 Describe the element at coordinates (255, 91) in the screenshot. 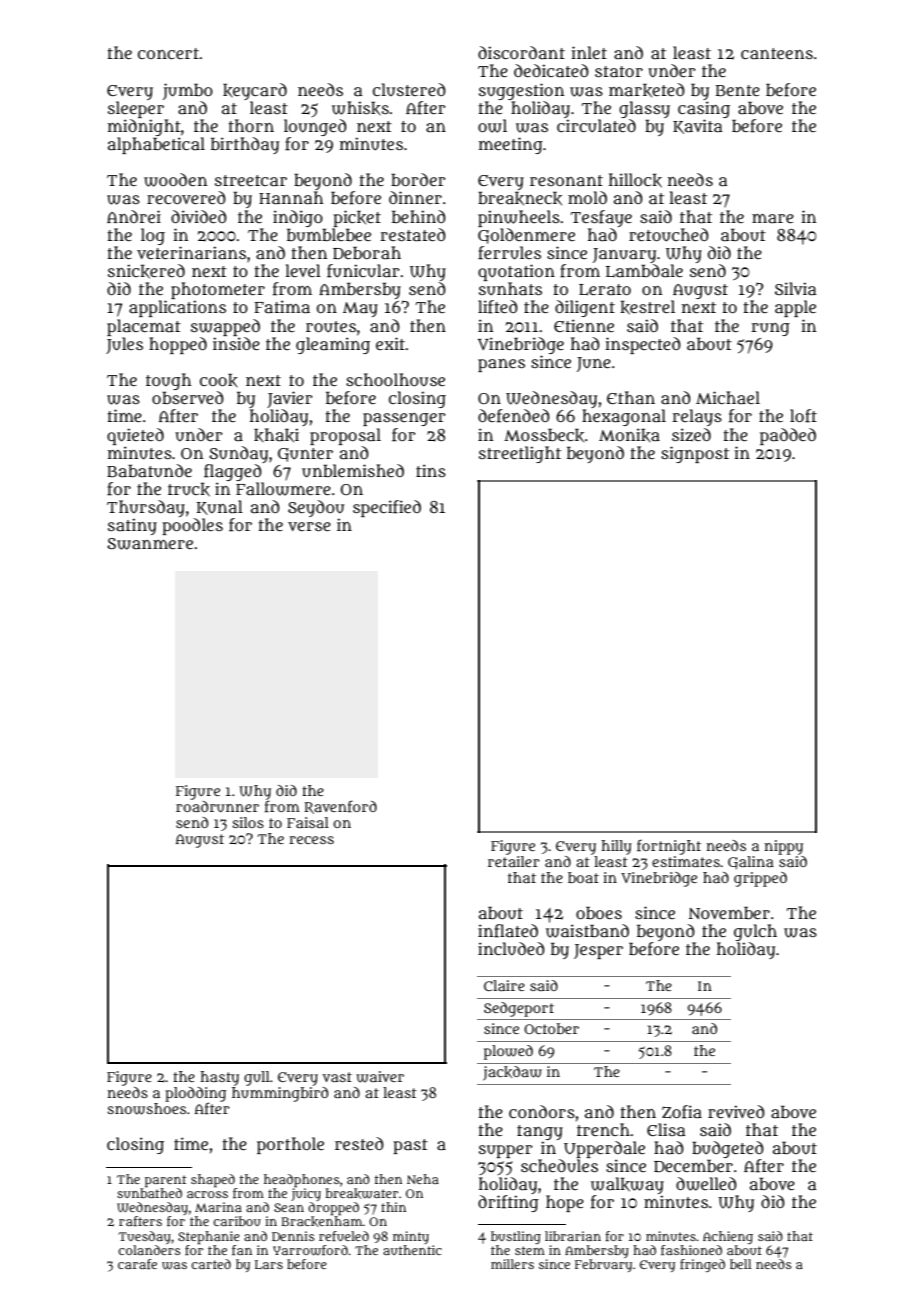

I see `keycard` at that location.
